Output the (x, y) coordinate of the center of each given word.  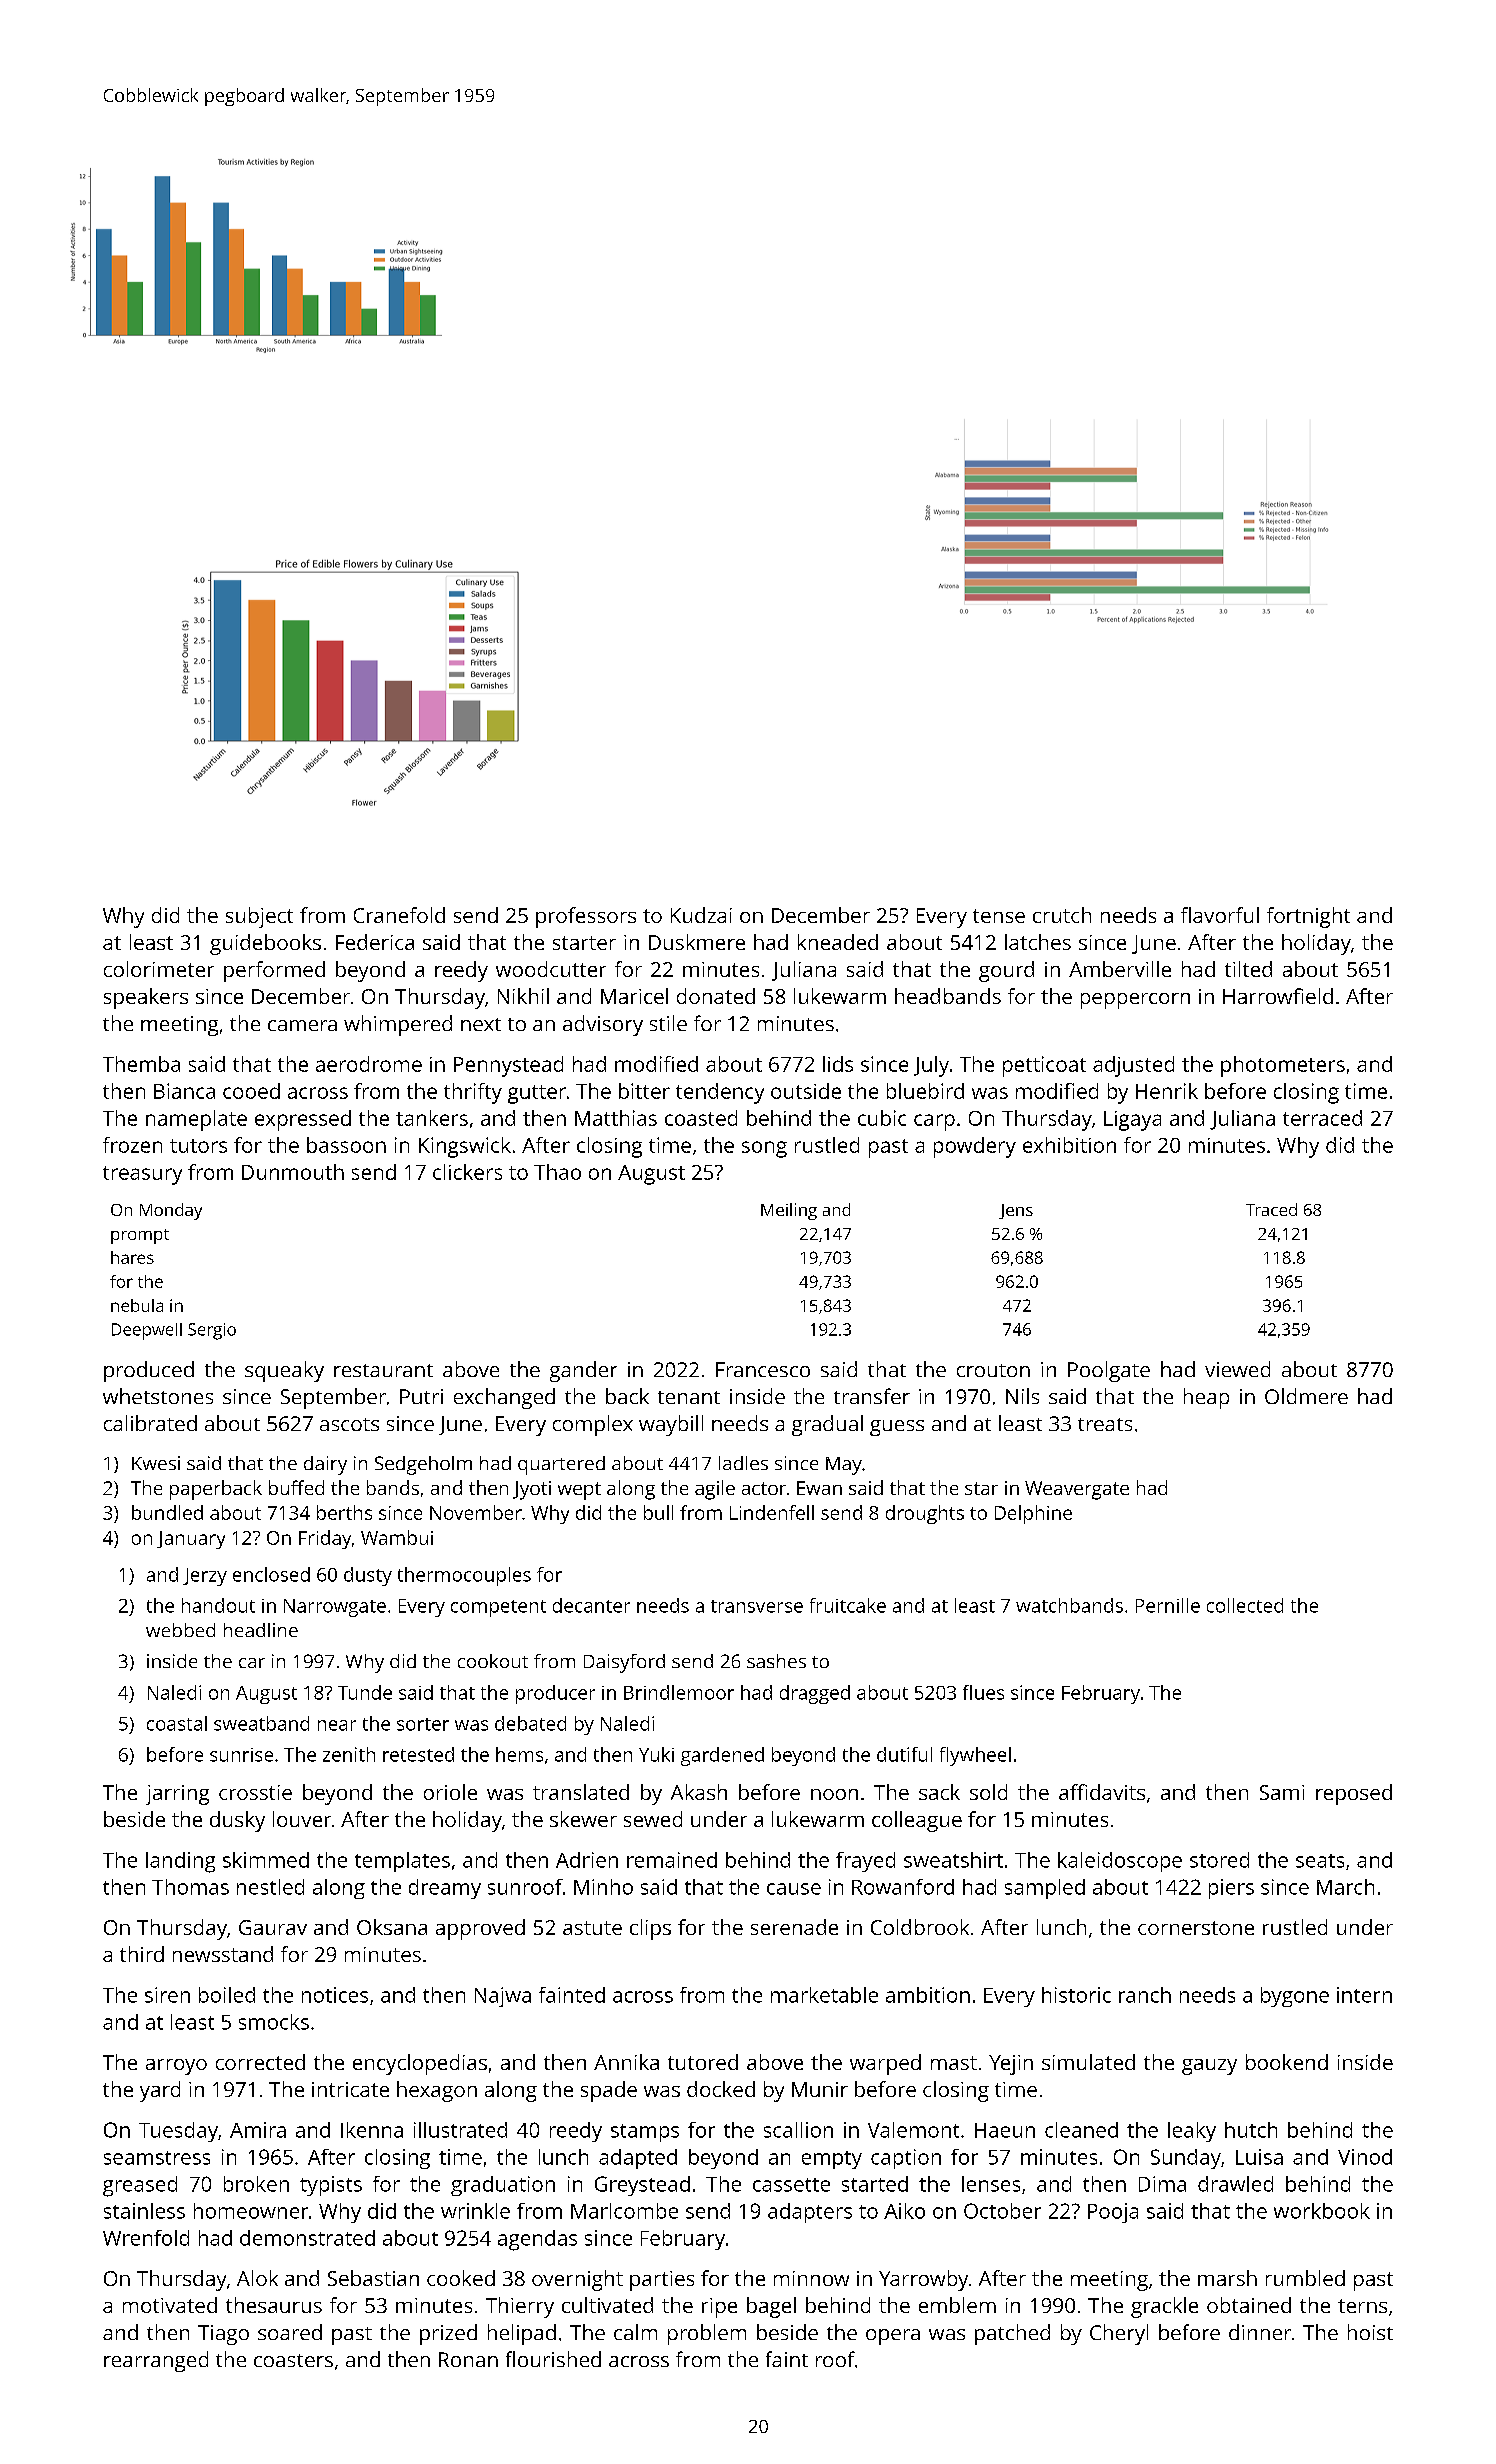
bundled (167, 1512)
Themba (141, 1064)
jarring (177, 1795)
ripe (719, 2308)
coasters (293, 2360)
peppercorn (1135, 1001)
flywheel (975, 1756)
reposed (1354, 1794)
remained (672, 1860)
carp (934, 1122)
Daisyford (624, 1663)
